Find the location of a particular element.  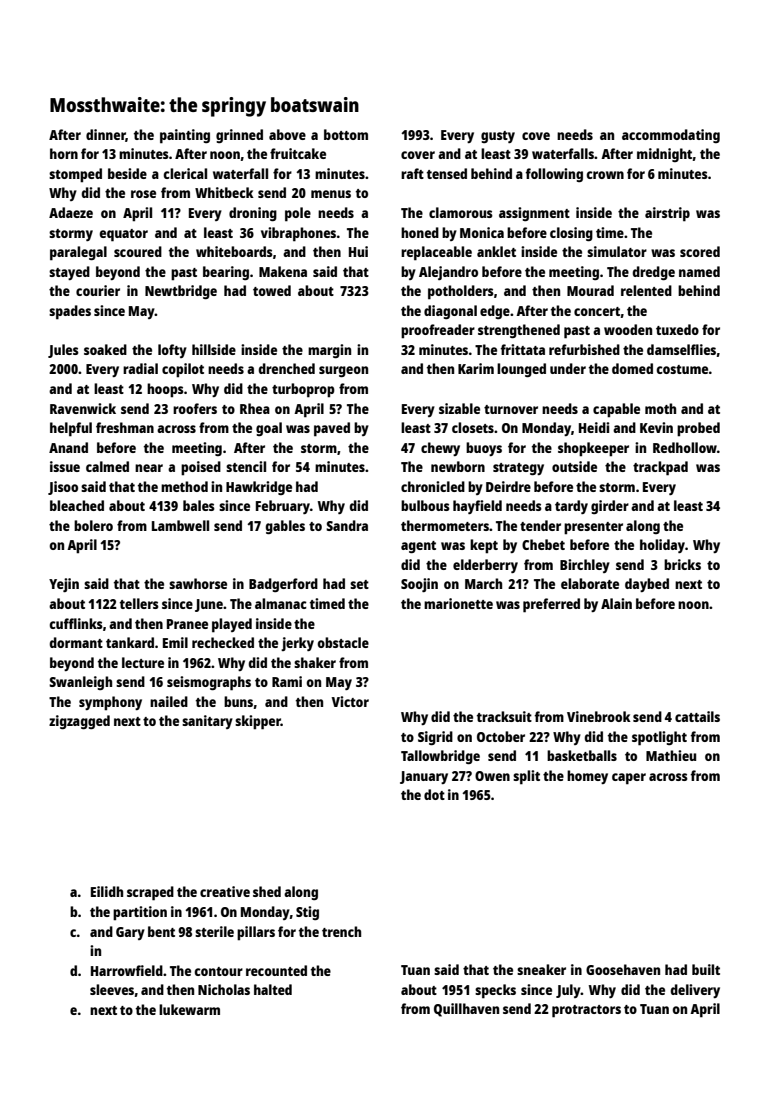

February is located at coordinates (283, 507).
